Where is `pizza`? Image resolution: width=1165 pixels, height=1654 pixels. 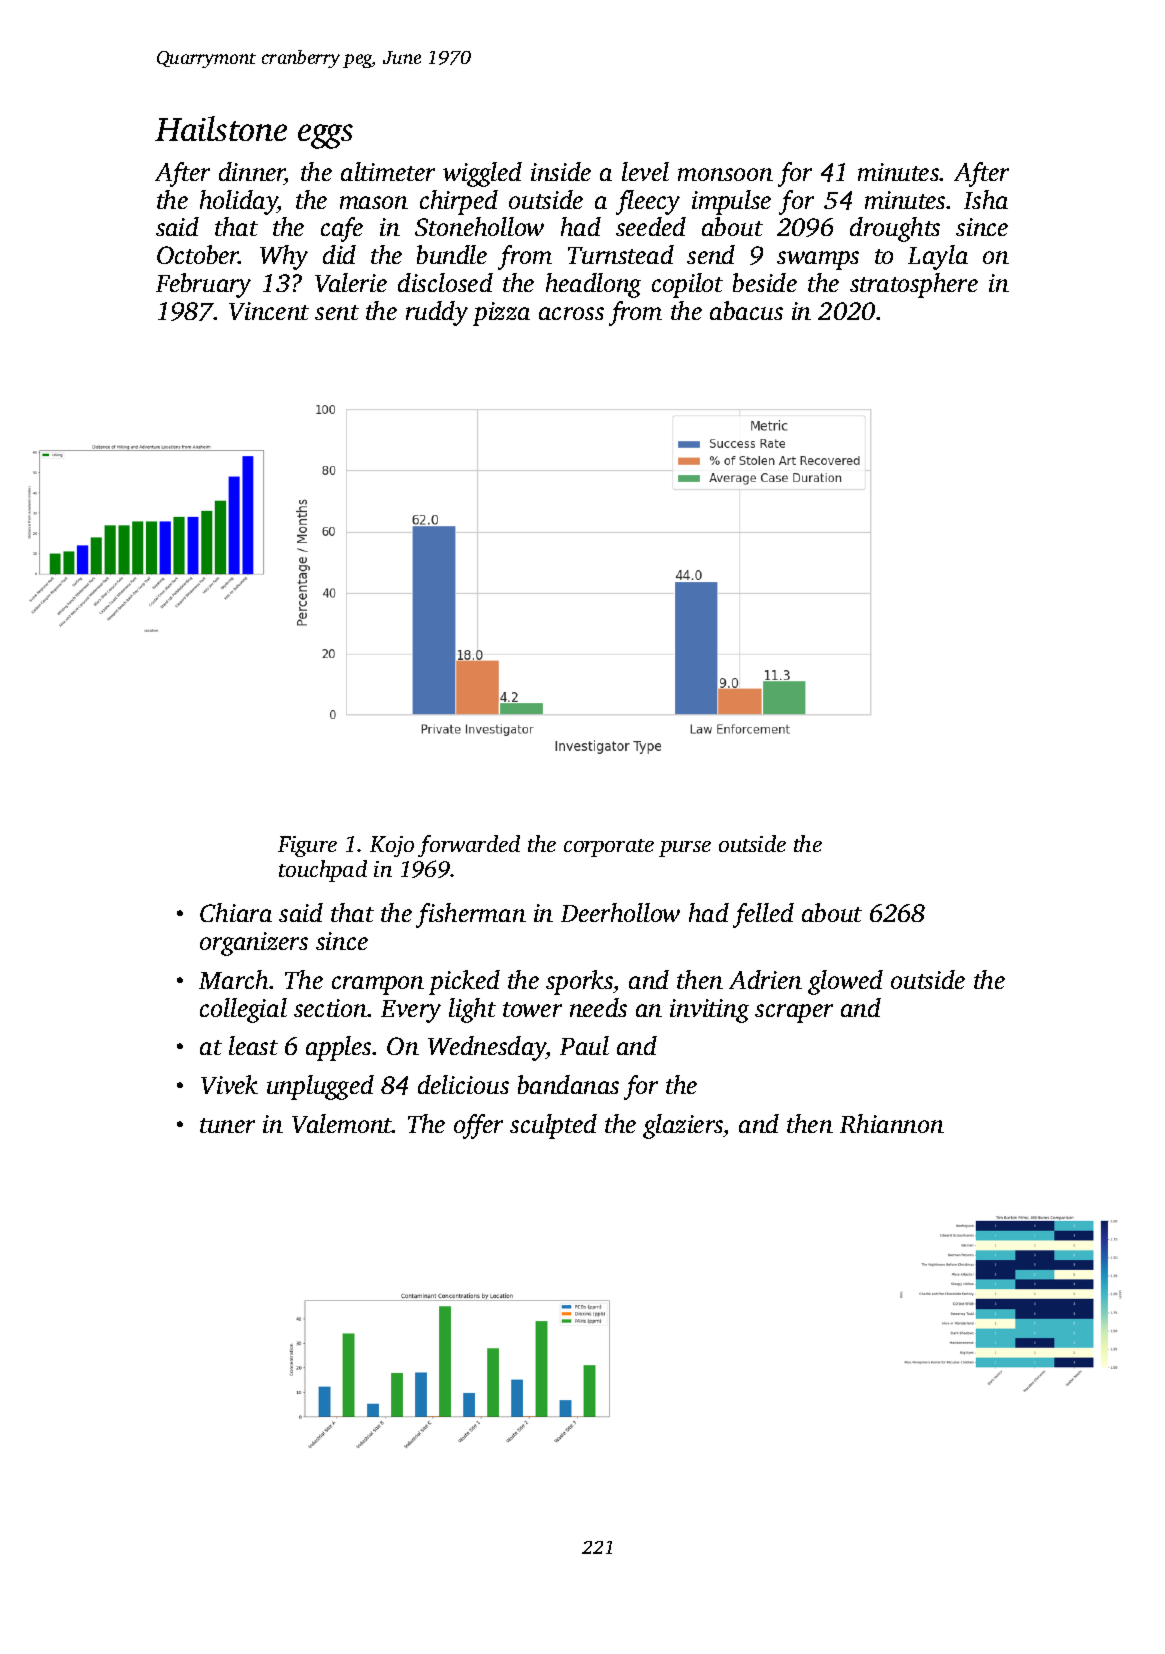
pizza is located at coordinates (501, 314).
